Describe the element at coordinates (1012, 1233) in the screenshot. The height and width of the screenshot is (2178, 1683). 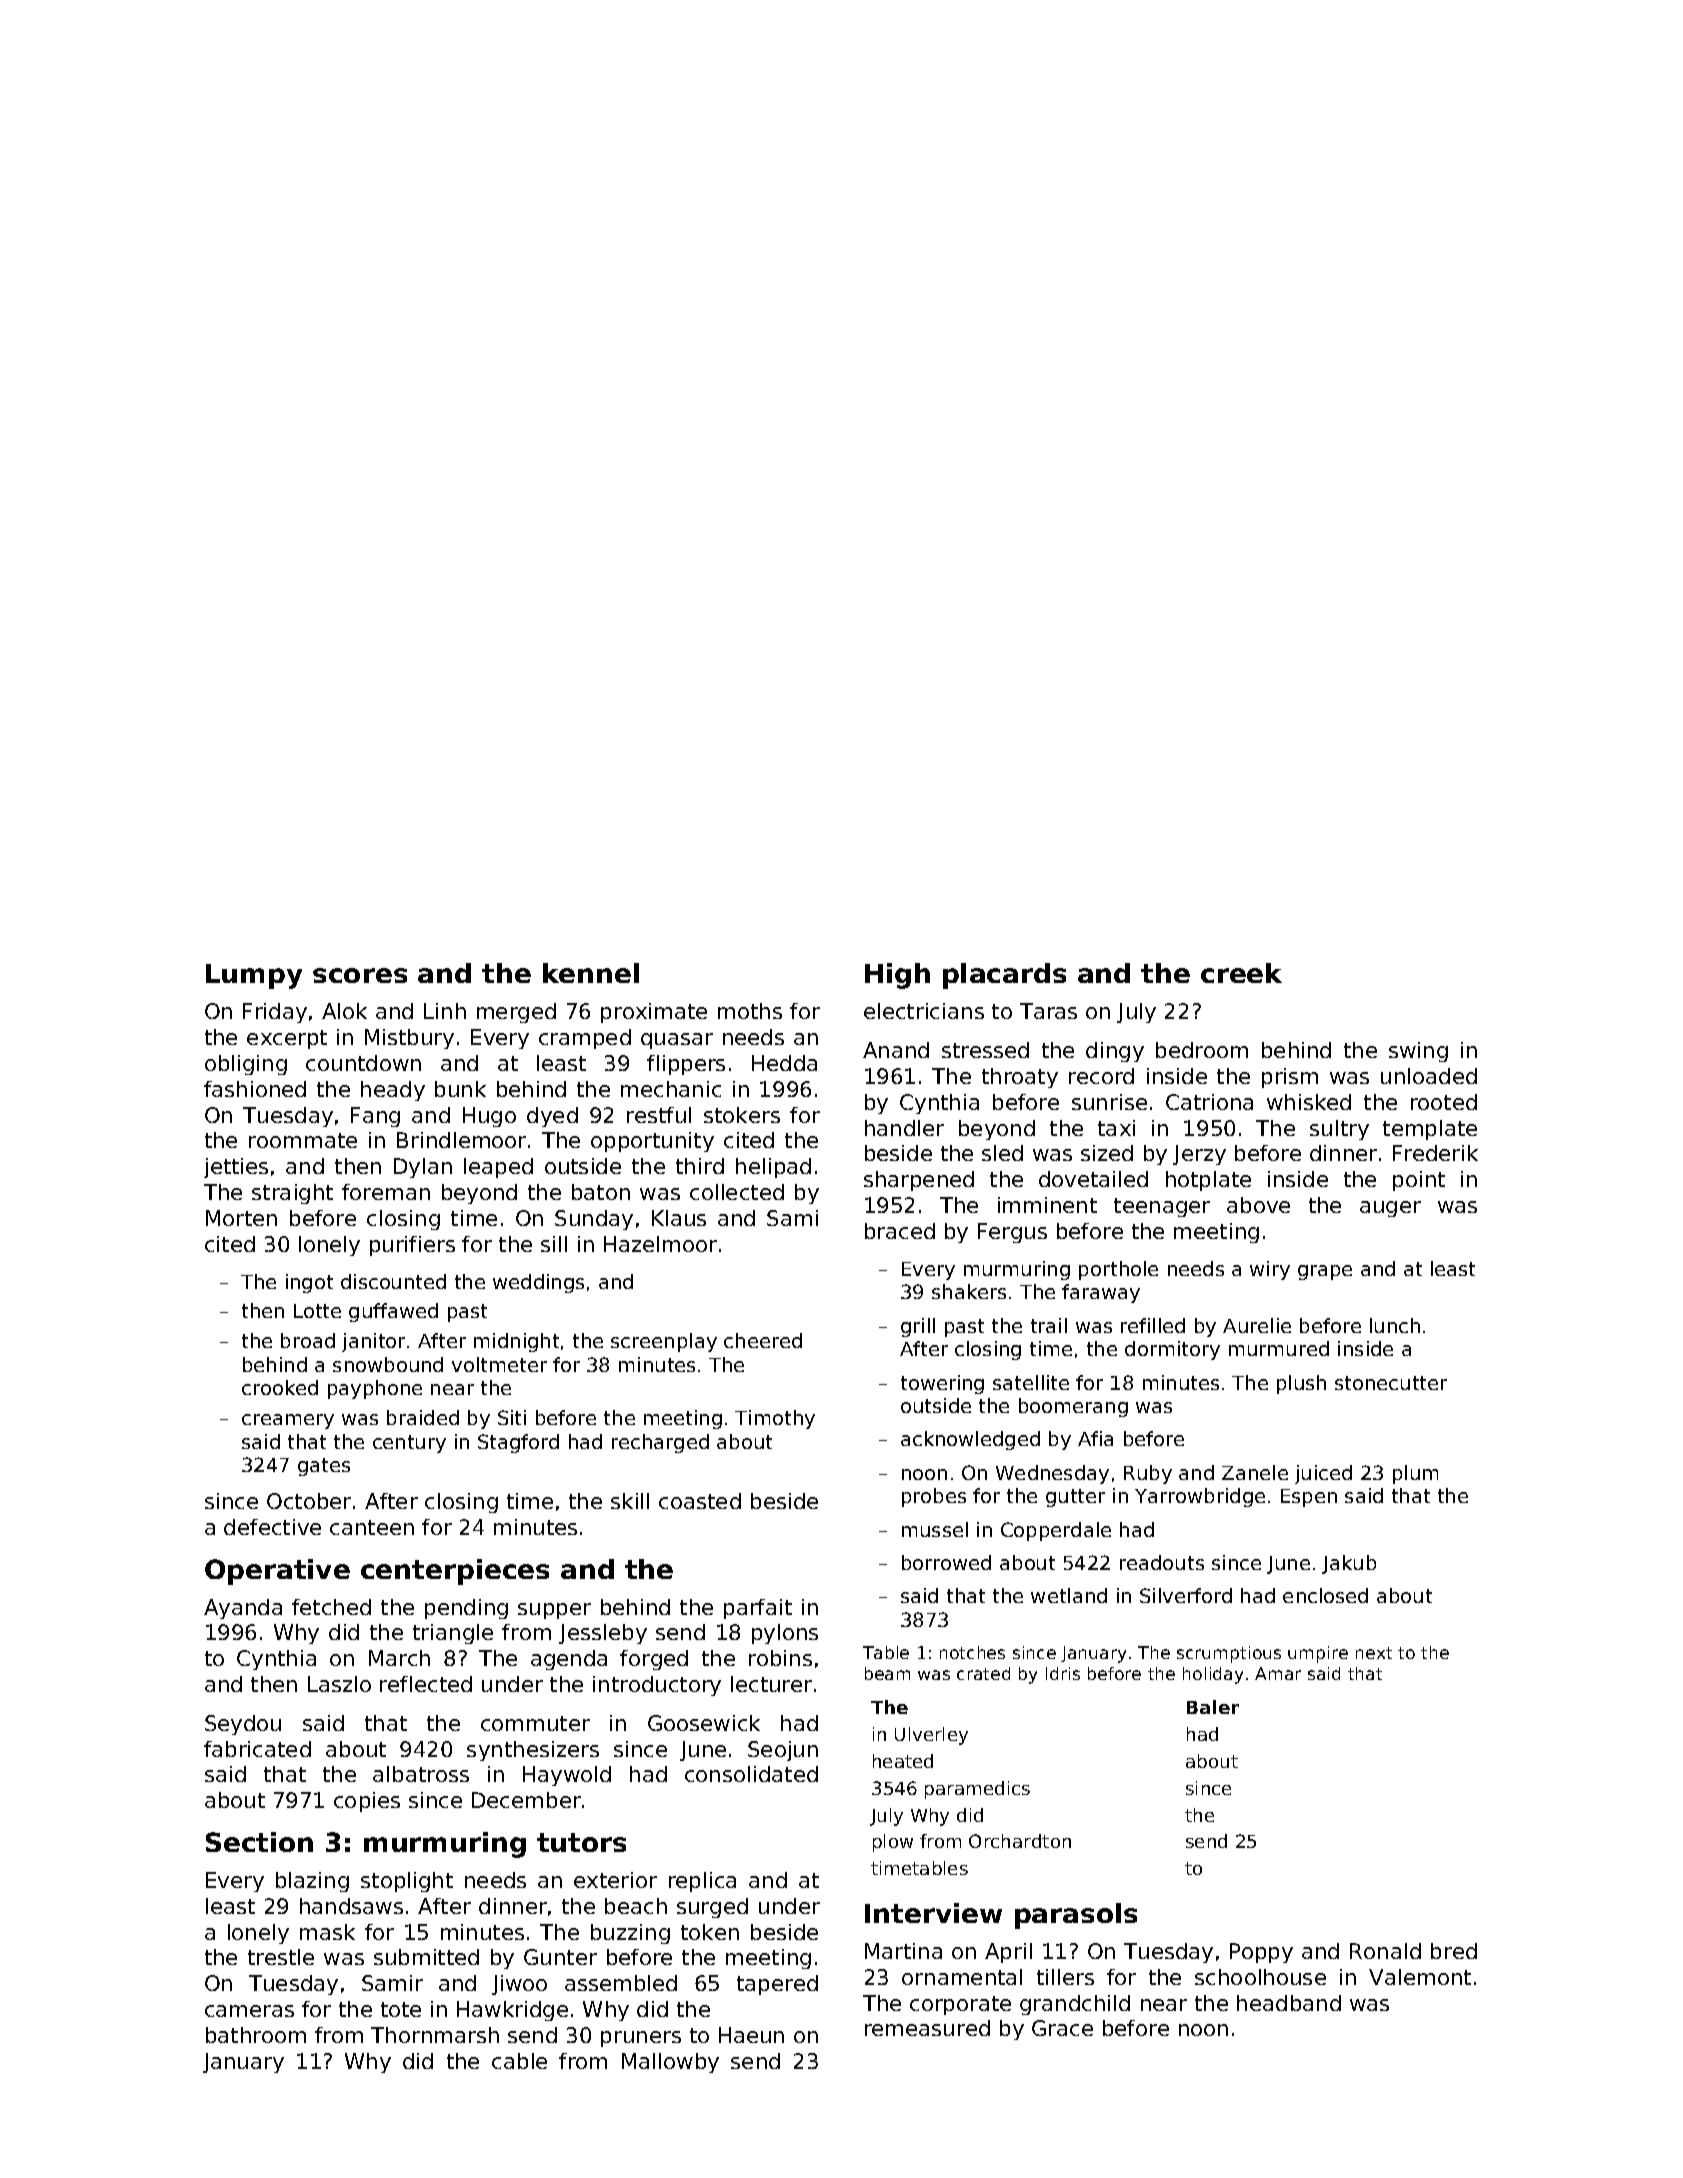
I see `Fergus` at that location.
